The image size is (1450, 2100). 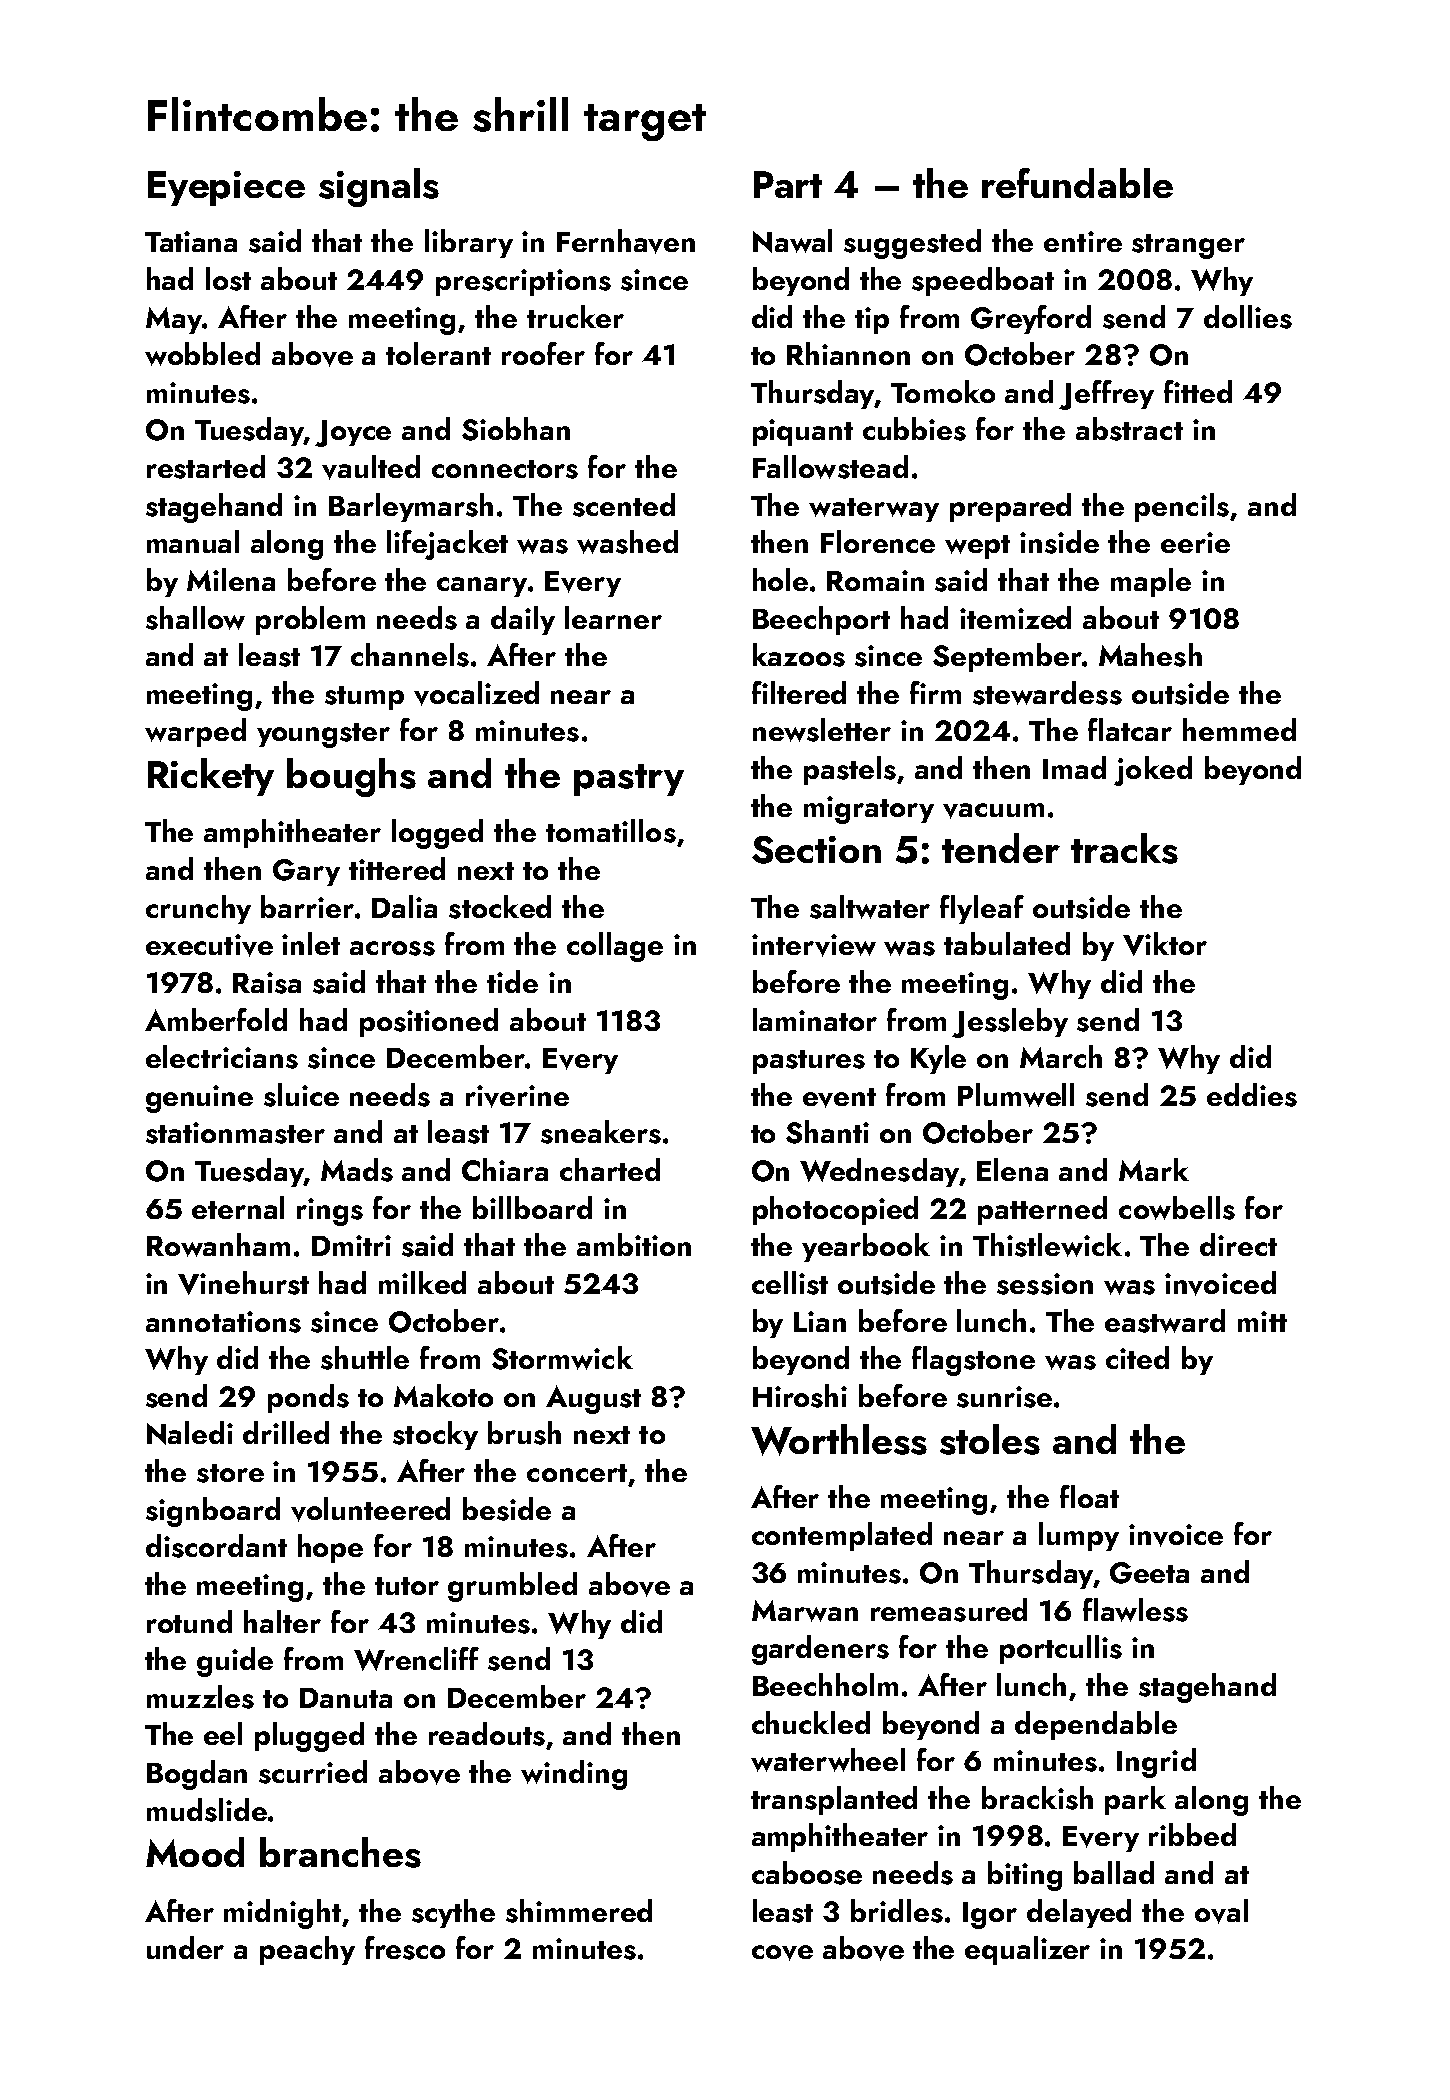 I want to click on interview, so click(x=814, y=945).
